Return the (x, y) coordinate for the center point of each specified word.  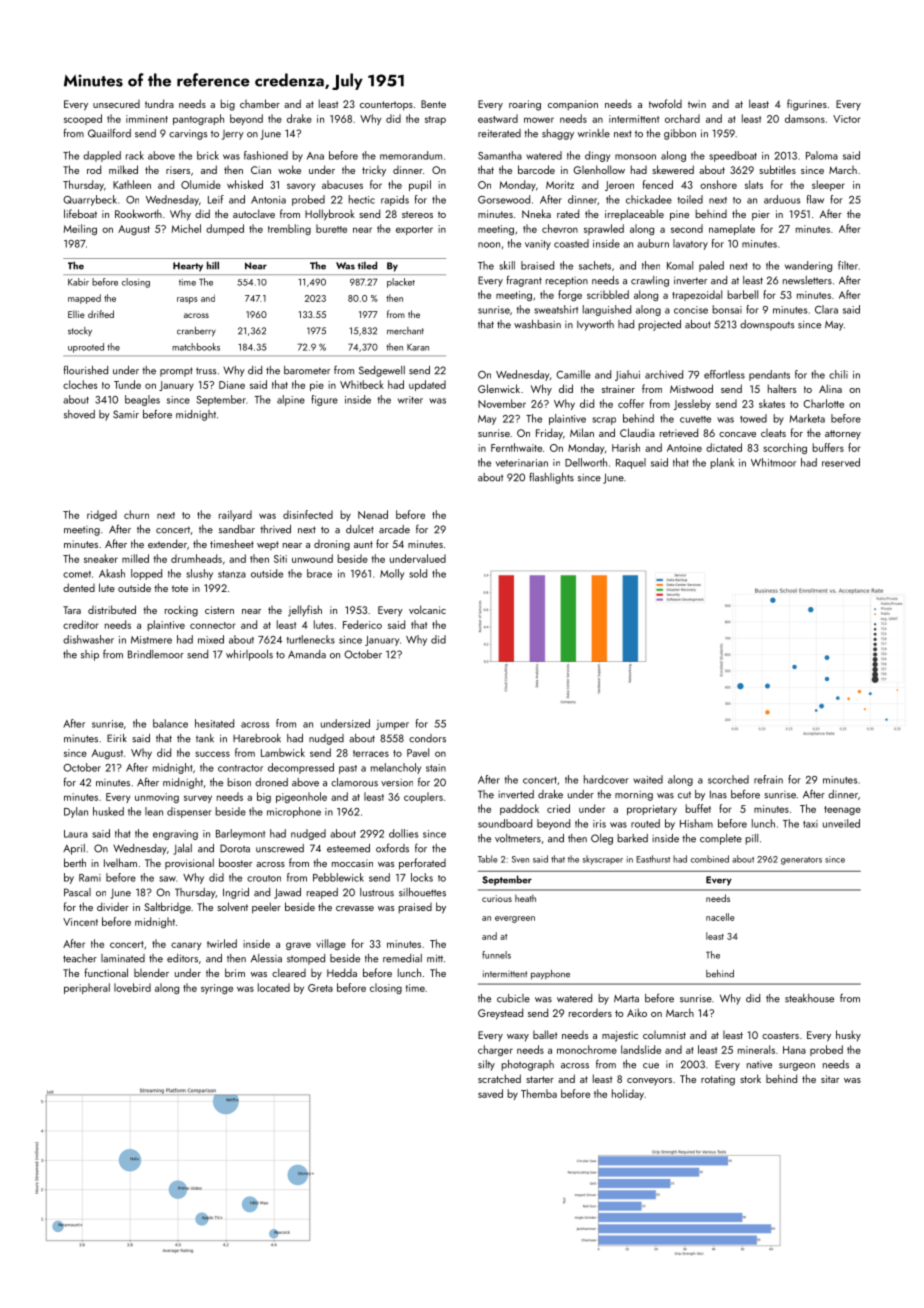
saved (490, 1093)
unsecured (116, 104)
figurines (807, 105)
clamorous (354, 782)
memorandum (411, 155)
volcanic (427, 609)
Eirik (117, 738)
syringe (217, 989)
